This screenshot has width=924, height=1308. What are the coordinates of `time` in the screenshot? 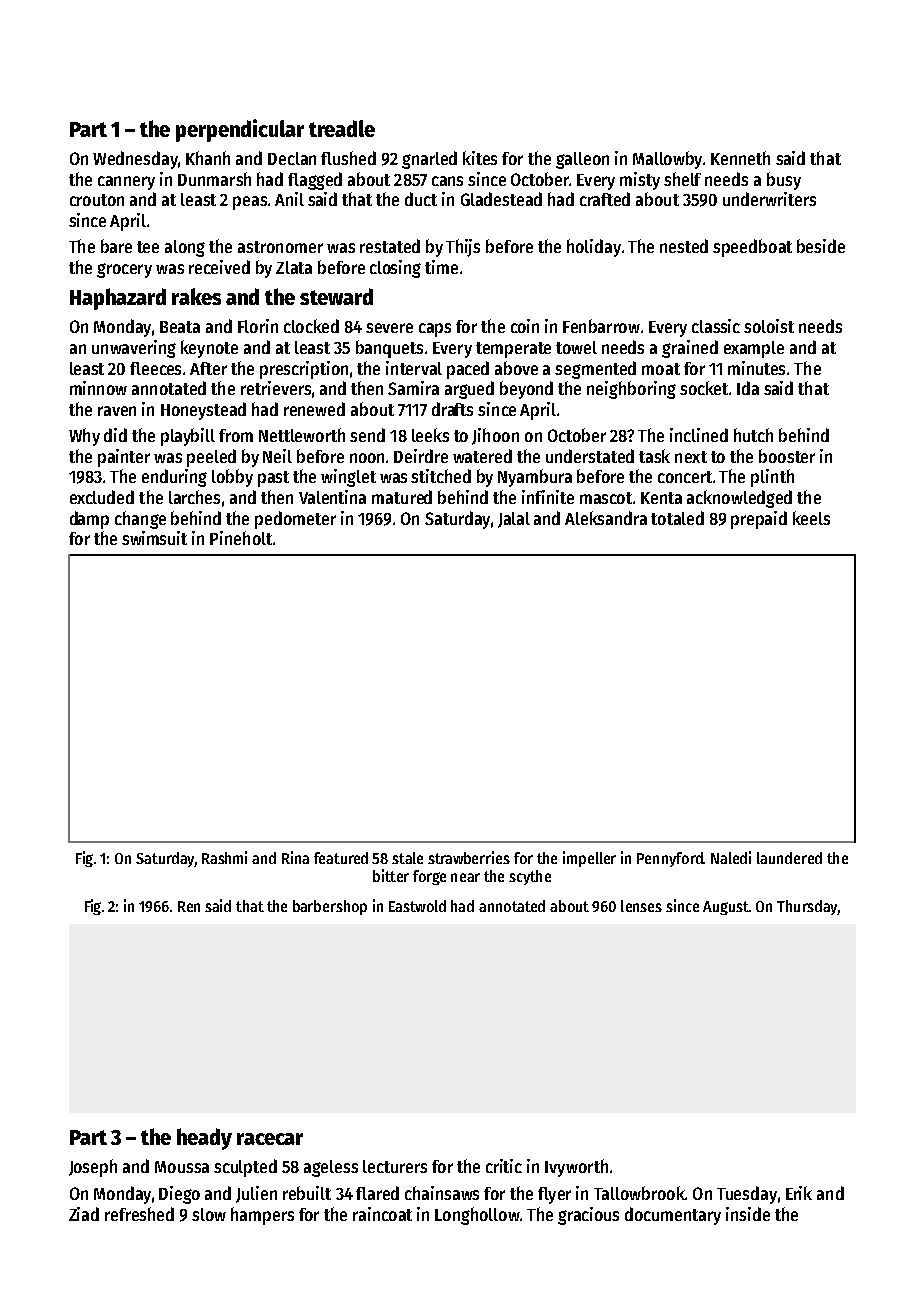 It's located at (441, 267).
